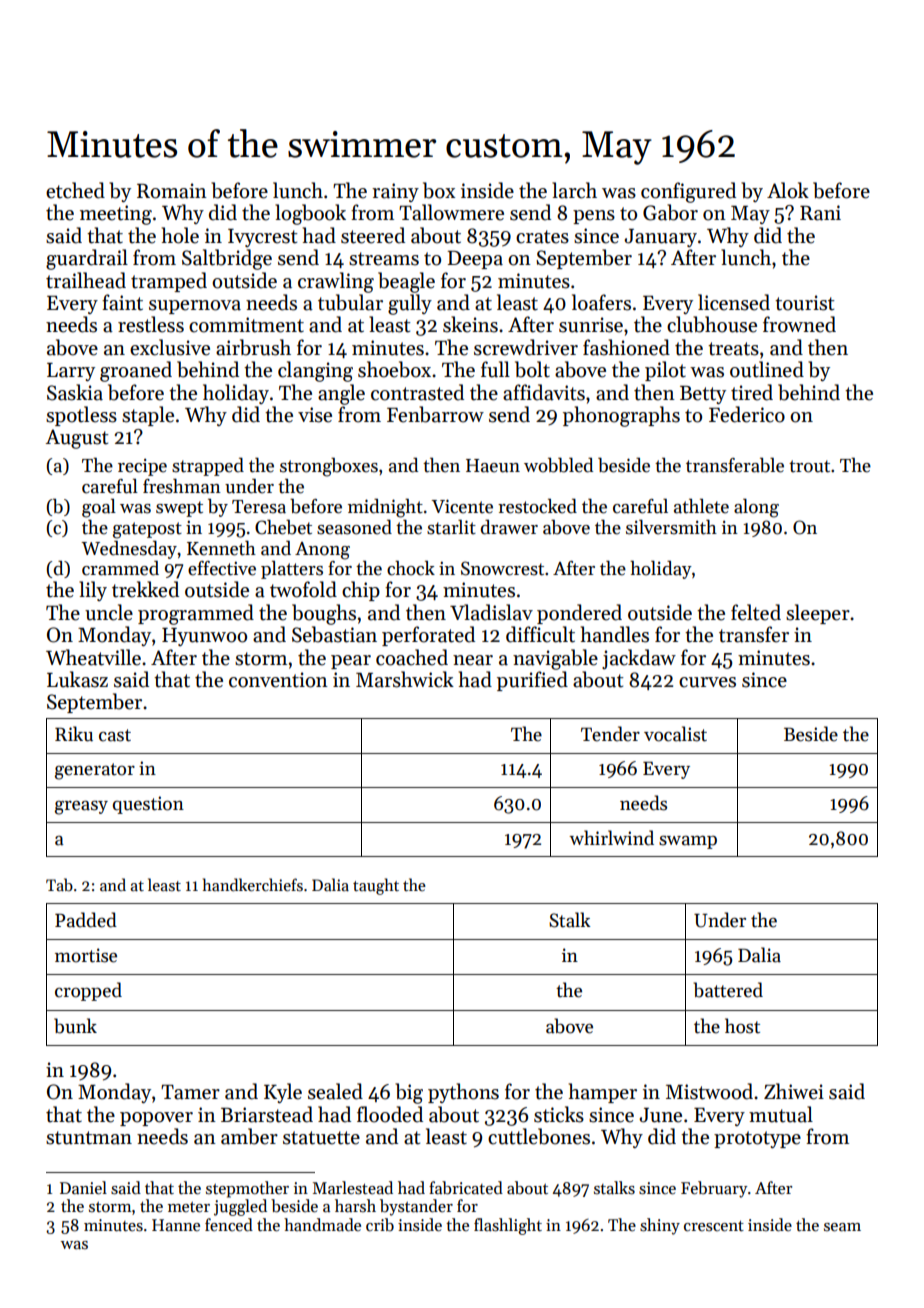  I want to click on meter, so click(189, 1207).
